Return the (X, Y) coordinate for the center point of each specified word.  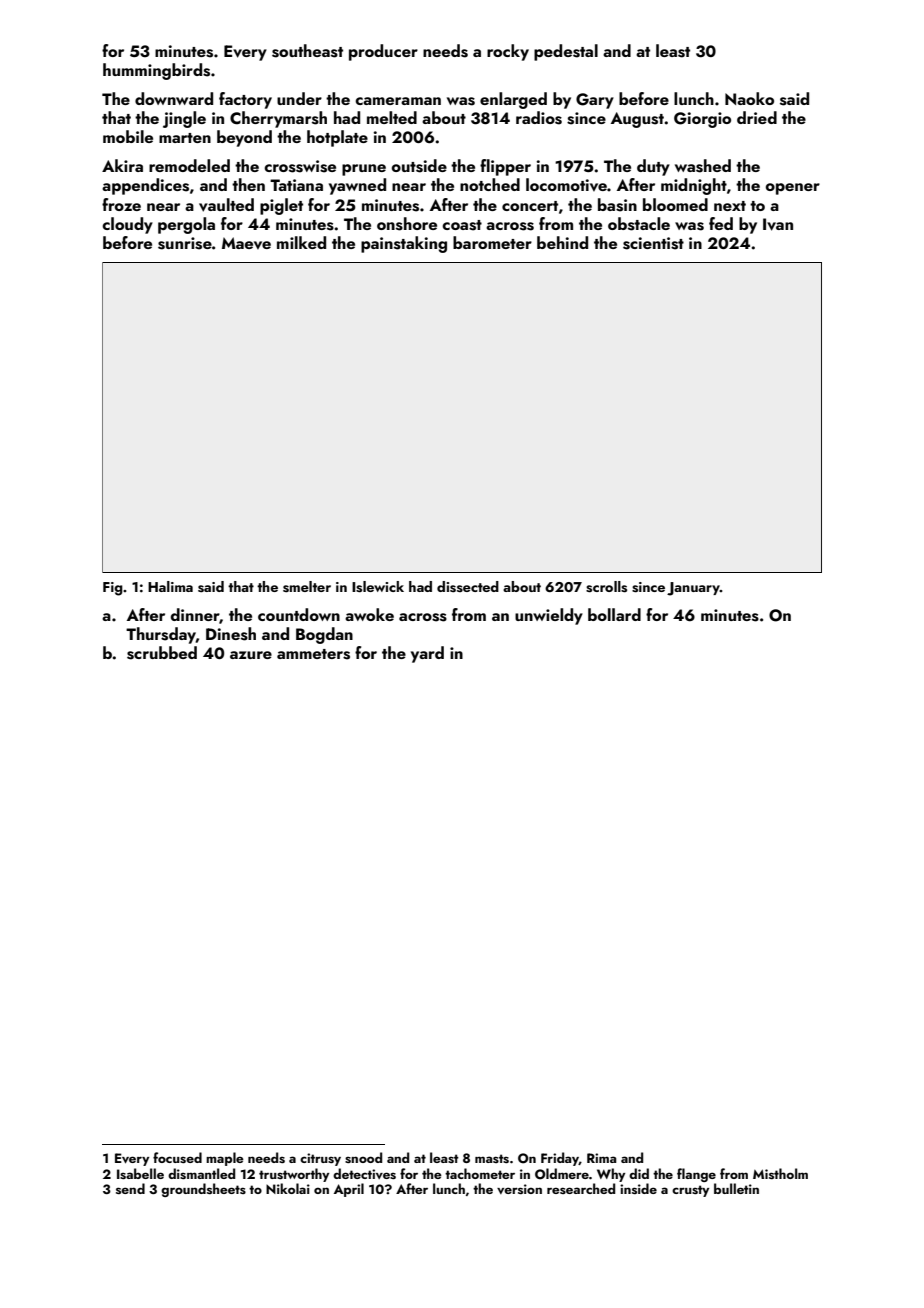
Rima (602, 1158)
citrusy (320, 1159)
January (693, 589)
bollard (614, 614)
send (130, 1188)
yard (427, 654)
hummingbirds (156, 71)
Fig (113, 589)
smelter (307, 587)
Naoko (749, 98)
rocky (508, 52)
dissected (468, 587)
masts (492, 1158)
